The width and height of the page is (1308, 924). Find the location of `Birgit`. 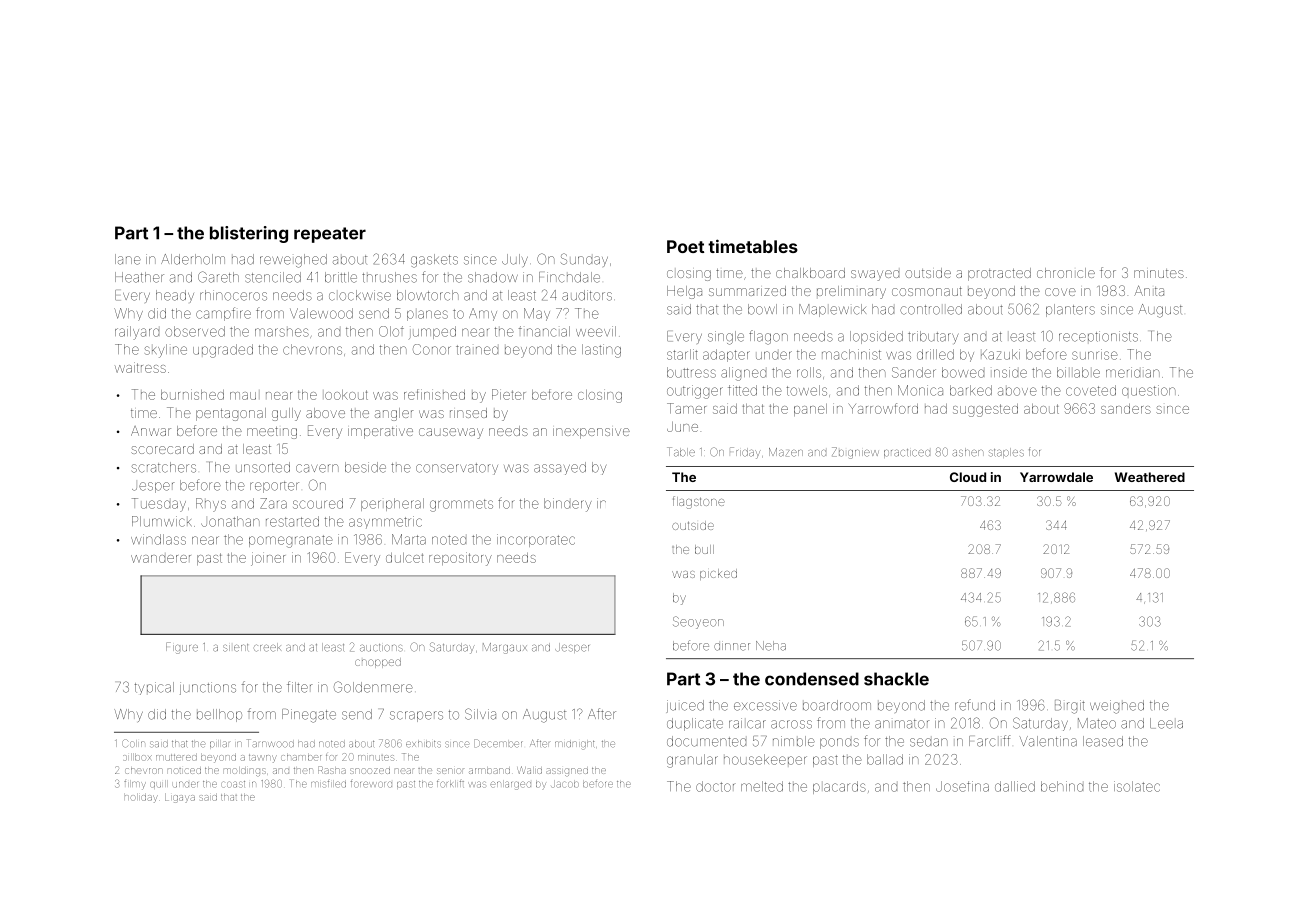

Birgit is located at coordinates (1070, 707).
